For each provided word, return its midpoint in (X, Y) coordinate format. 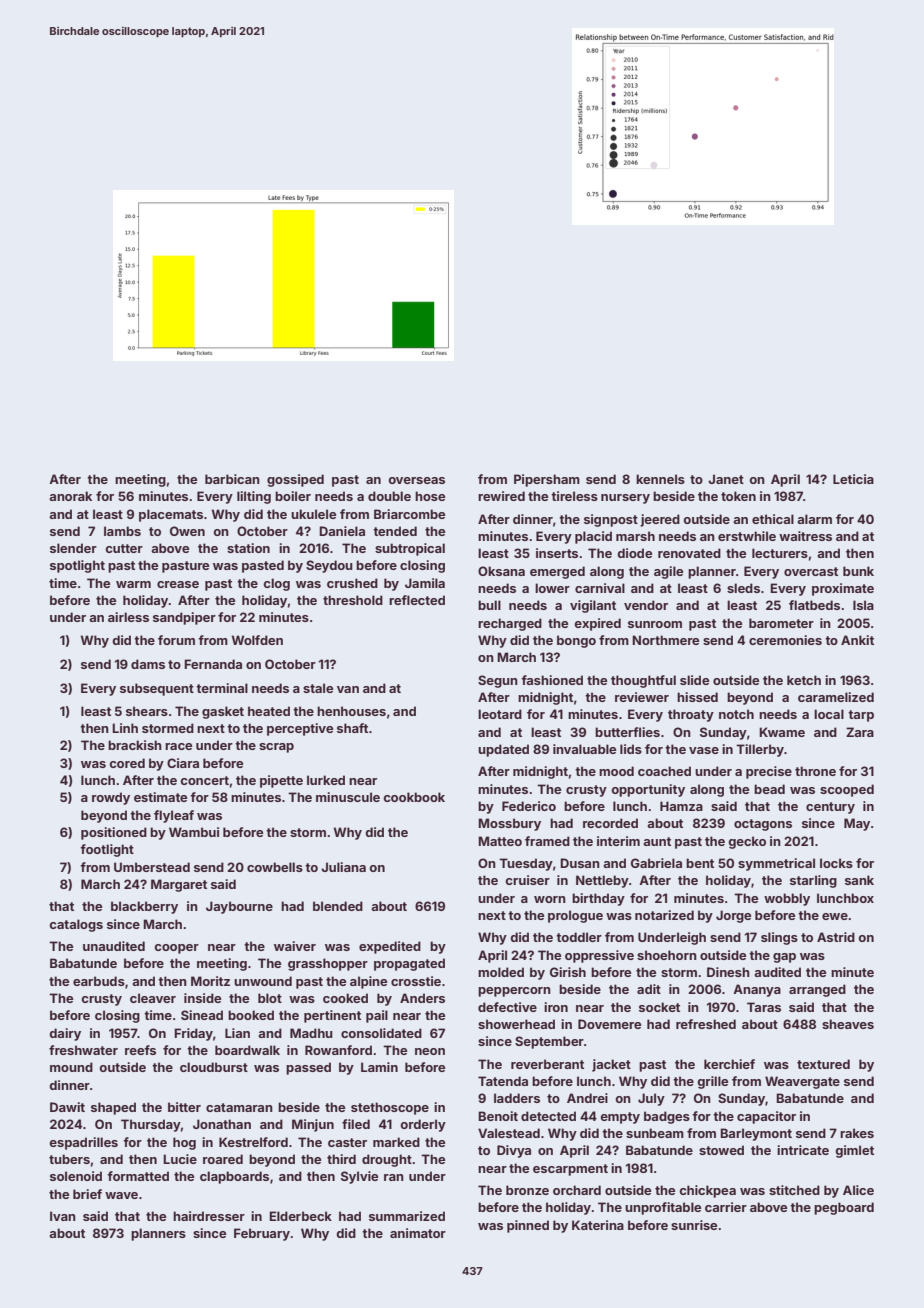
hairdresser (209, 1216)
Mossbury (509, 824)
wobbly (787, 899)
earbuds (99, 981)
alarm (814, 519)
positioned (114, 833)
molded (501, 972)
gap (784, 958)
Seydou (329, 566)
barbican (232, 479)
